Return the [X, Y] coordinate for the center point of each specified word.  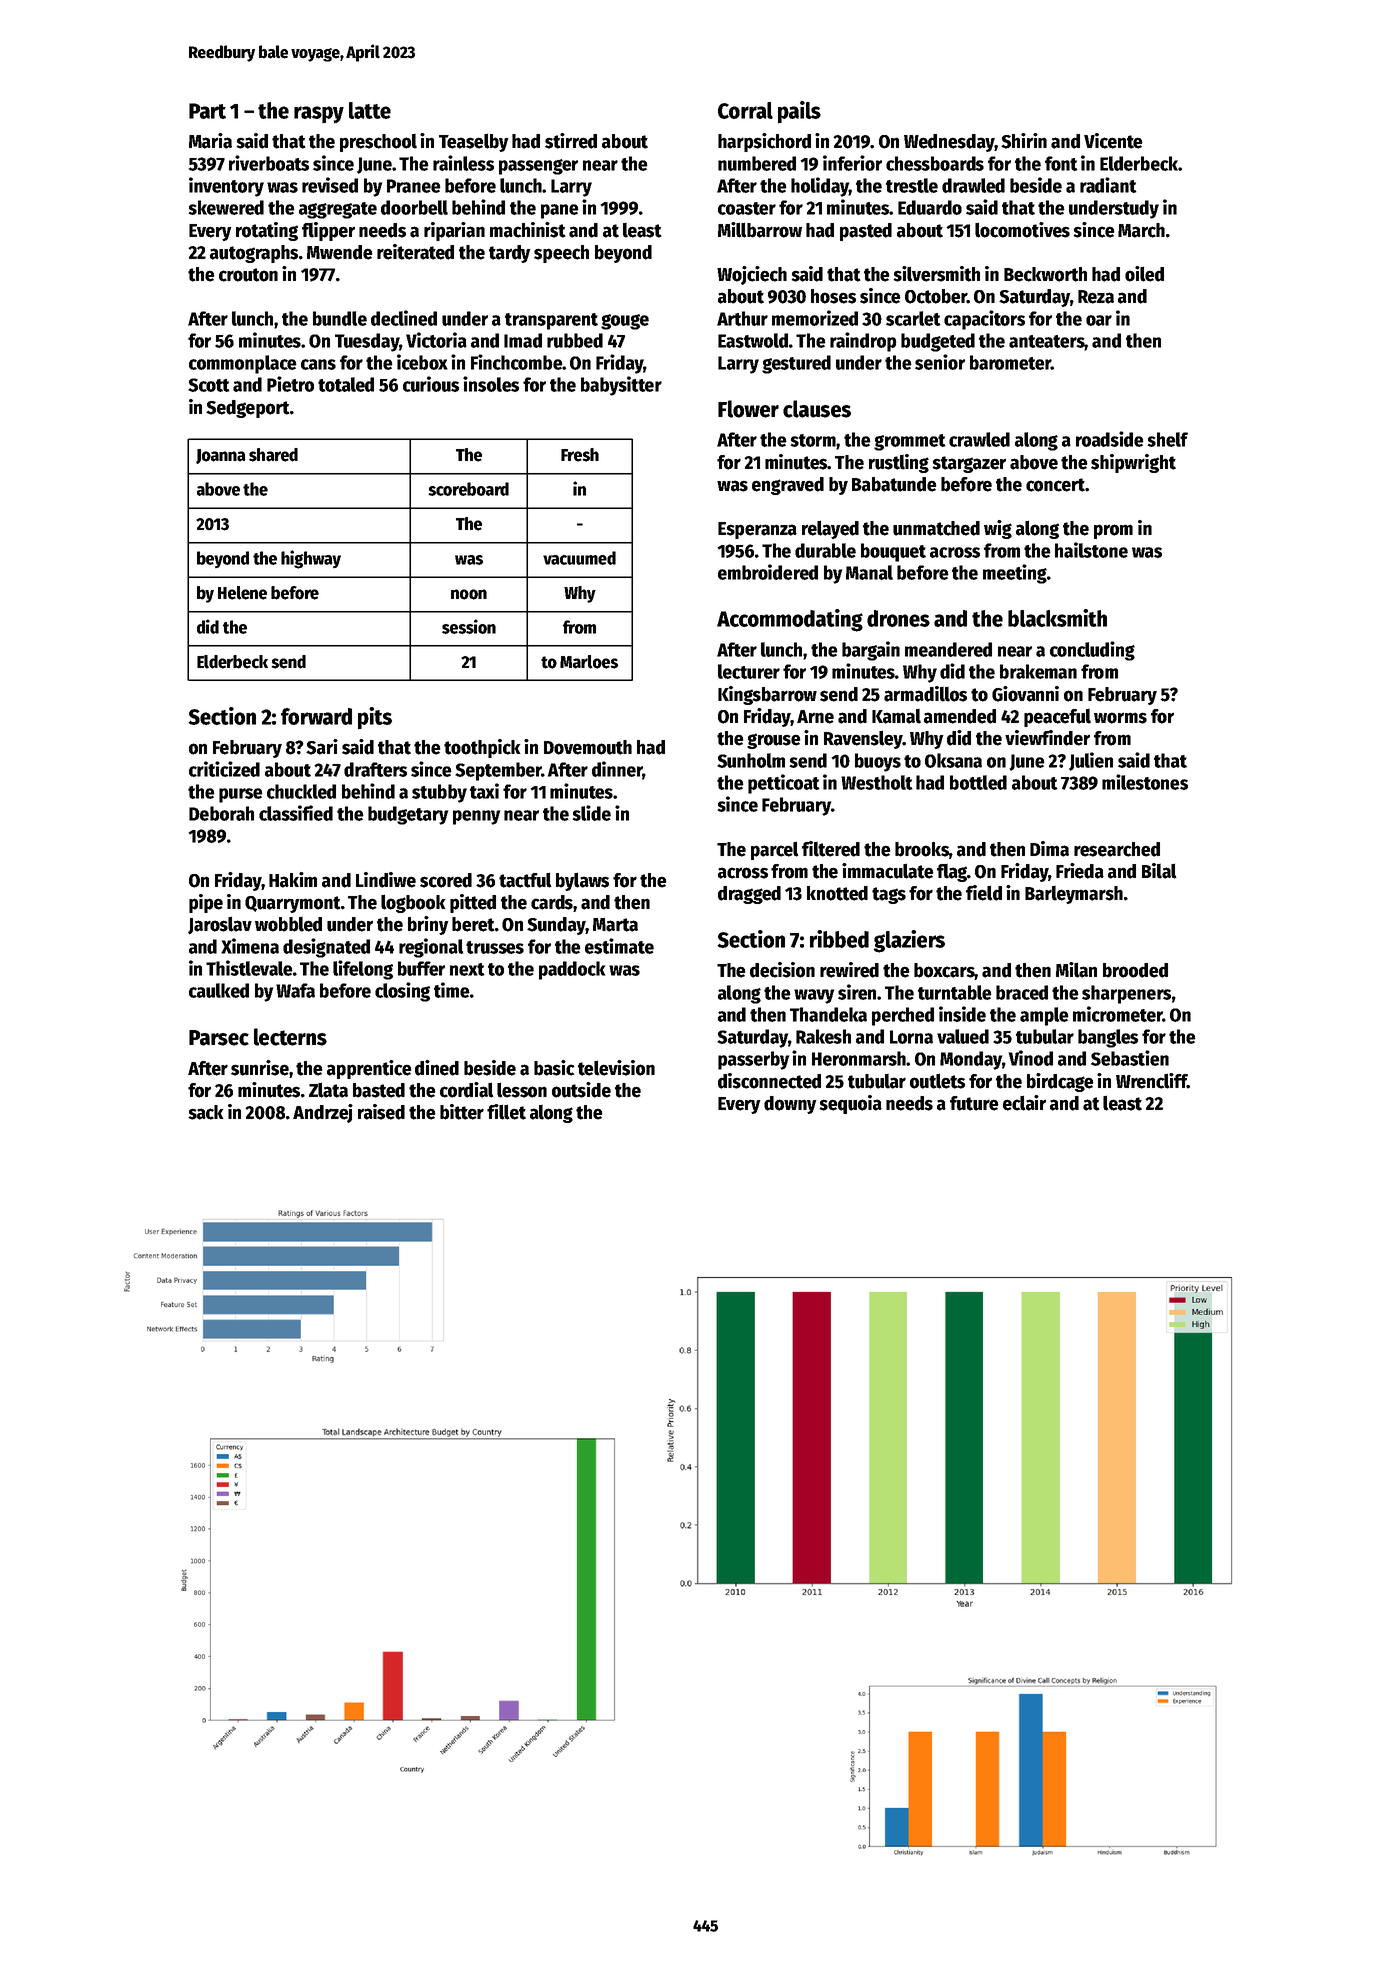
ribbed [839, 939]
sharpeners [1126, 994]
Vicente [1113, 141]
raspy [319, 115]
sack [206, 1112]
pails [799, 112]
